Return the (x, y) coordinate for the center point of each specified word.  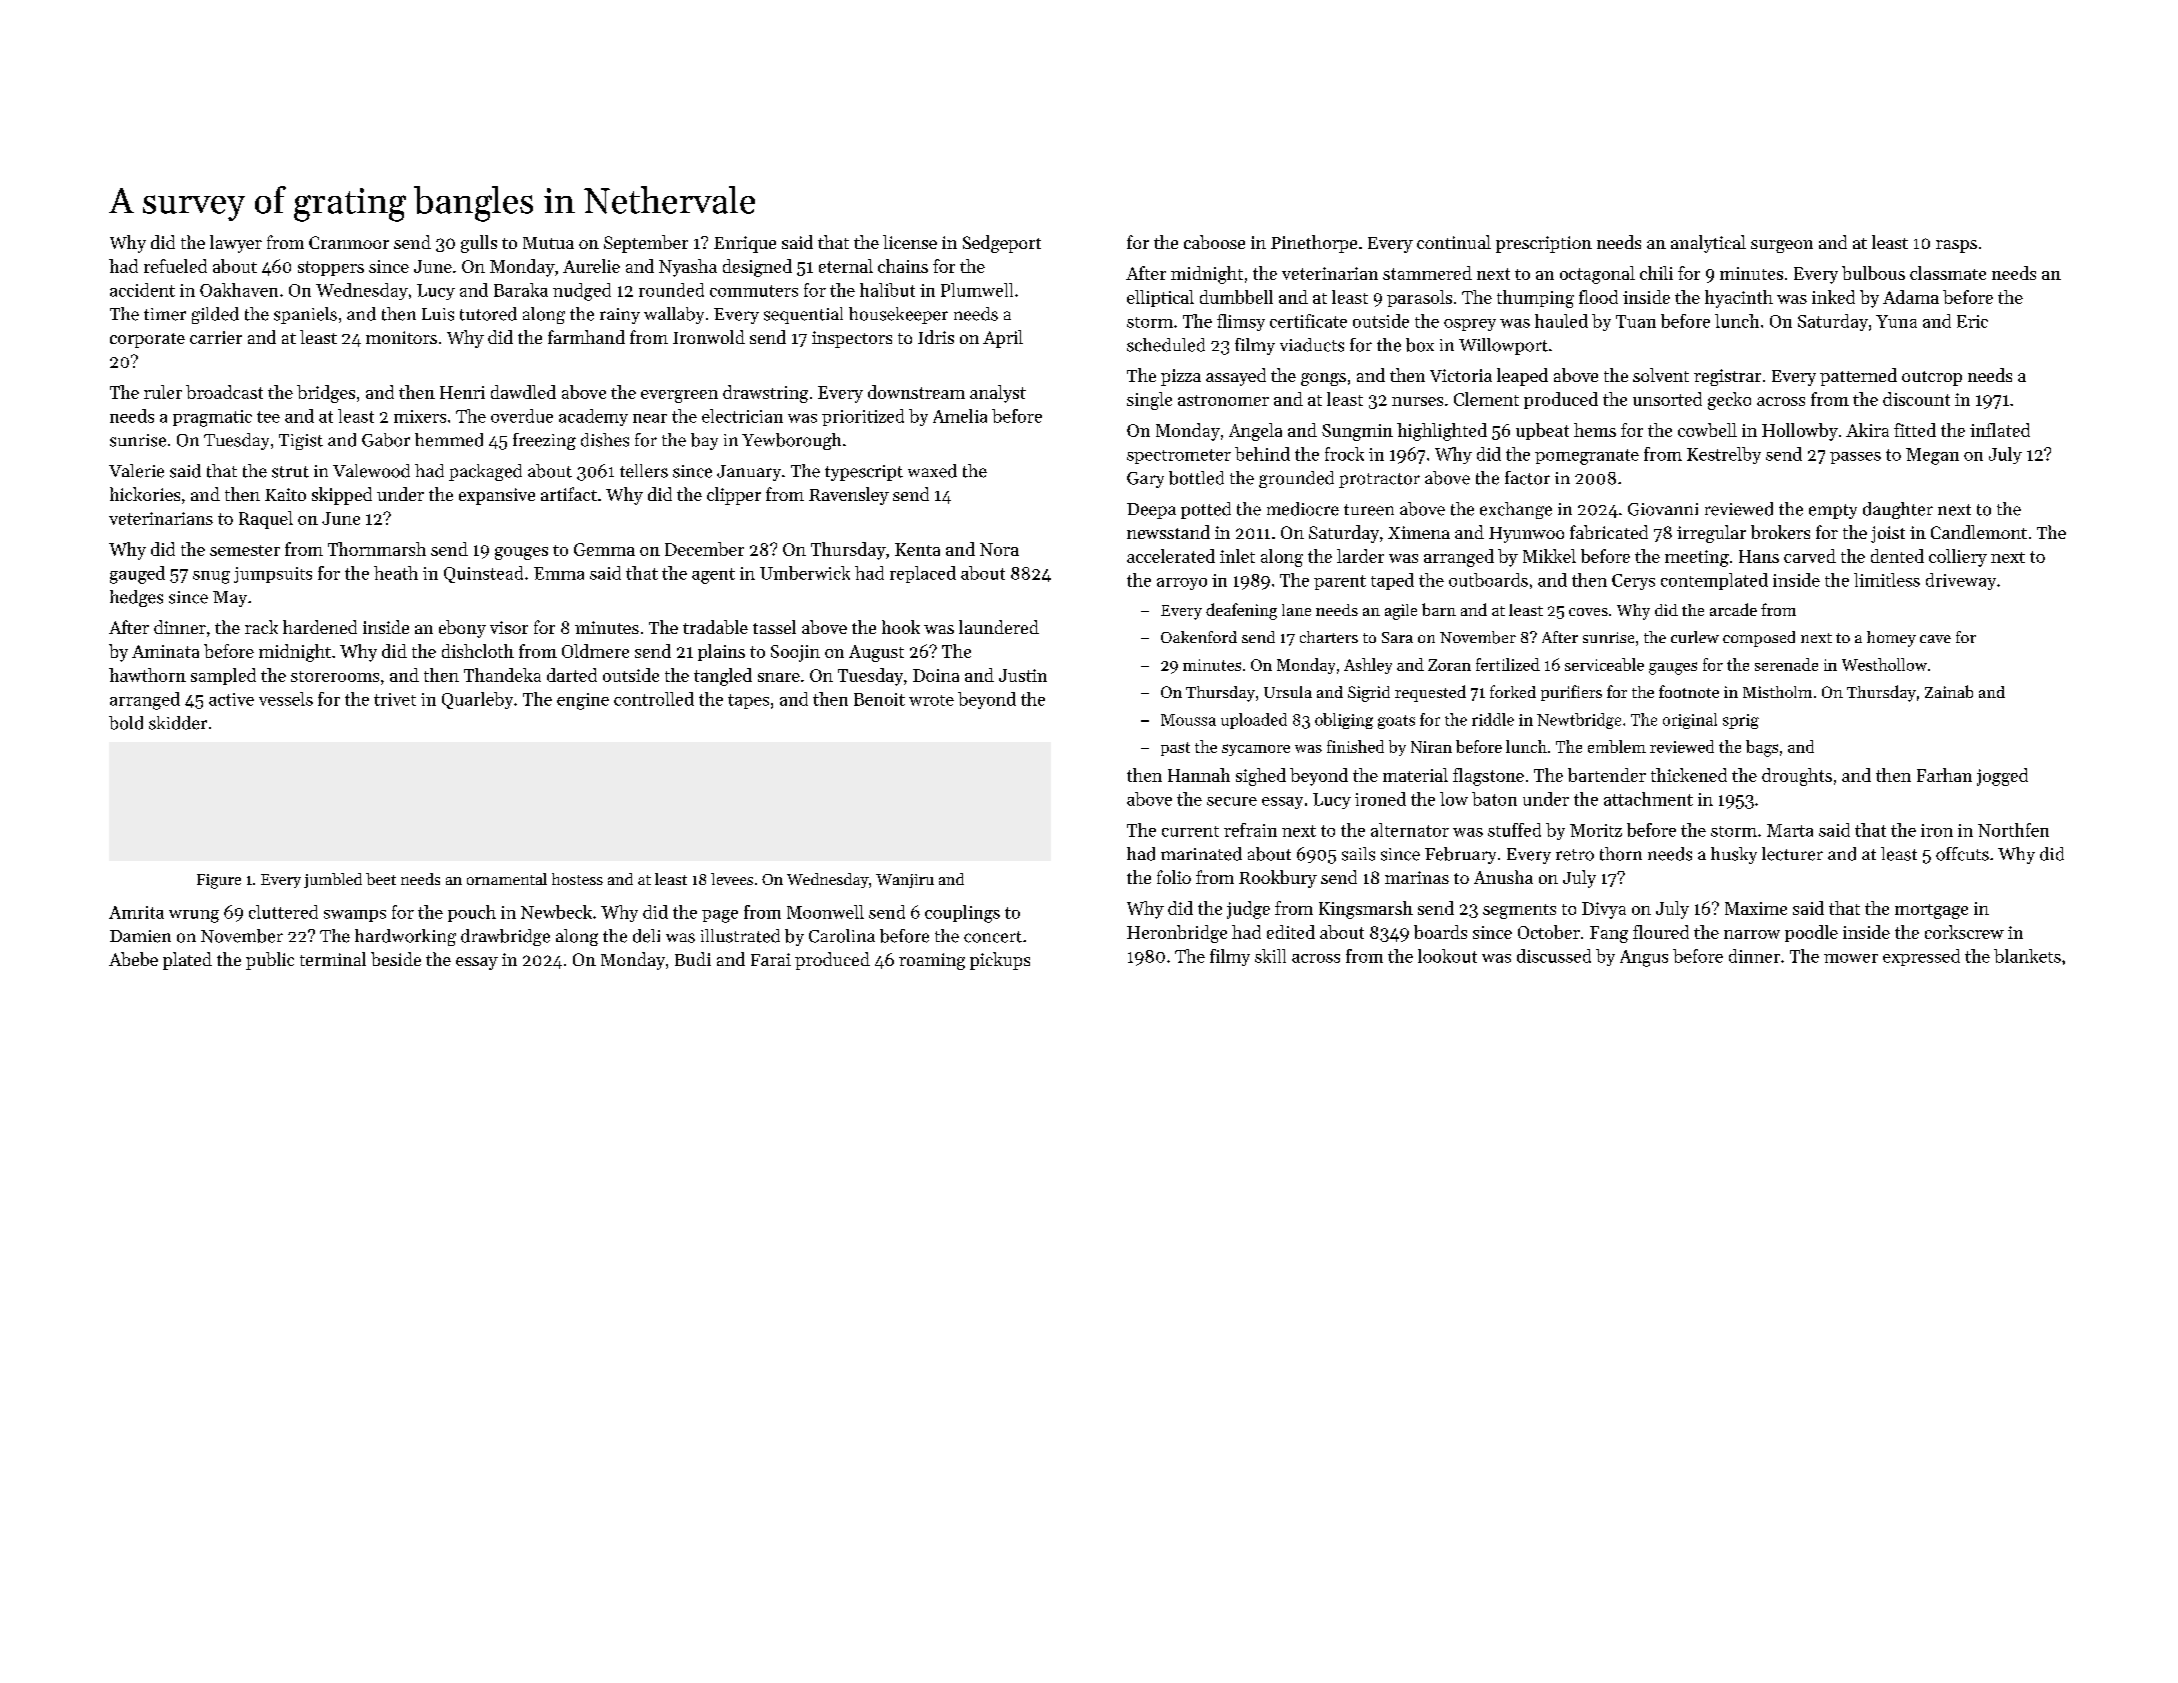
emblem (1617, 746)
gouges (521, 553)
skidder (178, 723)
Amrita (136, 912)
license (910, 242)
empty (1833, 511)
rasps (1956, 246)
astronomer (1223, 400)
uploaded (1254, 721)
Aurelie (591, 266)
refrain (1250, 830)
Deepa (1151, 511)
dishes (605, 440)
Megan (1932, 456)
